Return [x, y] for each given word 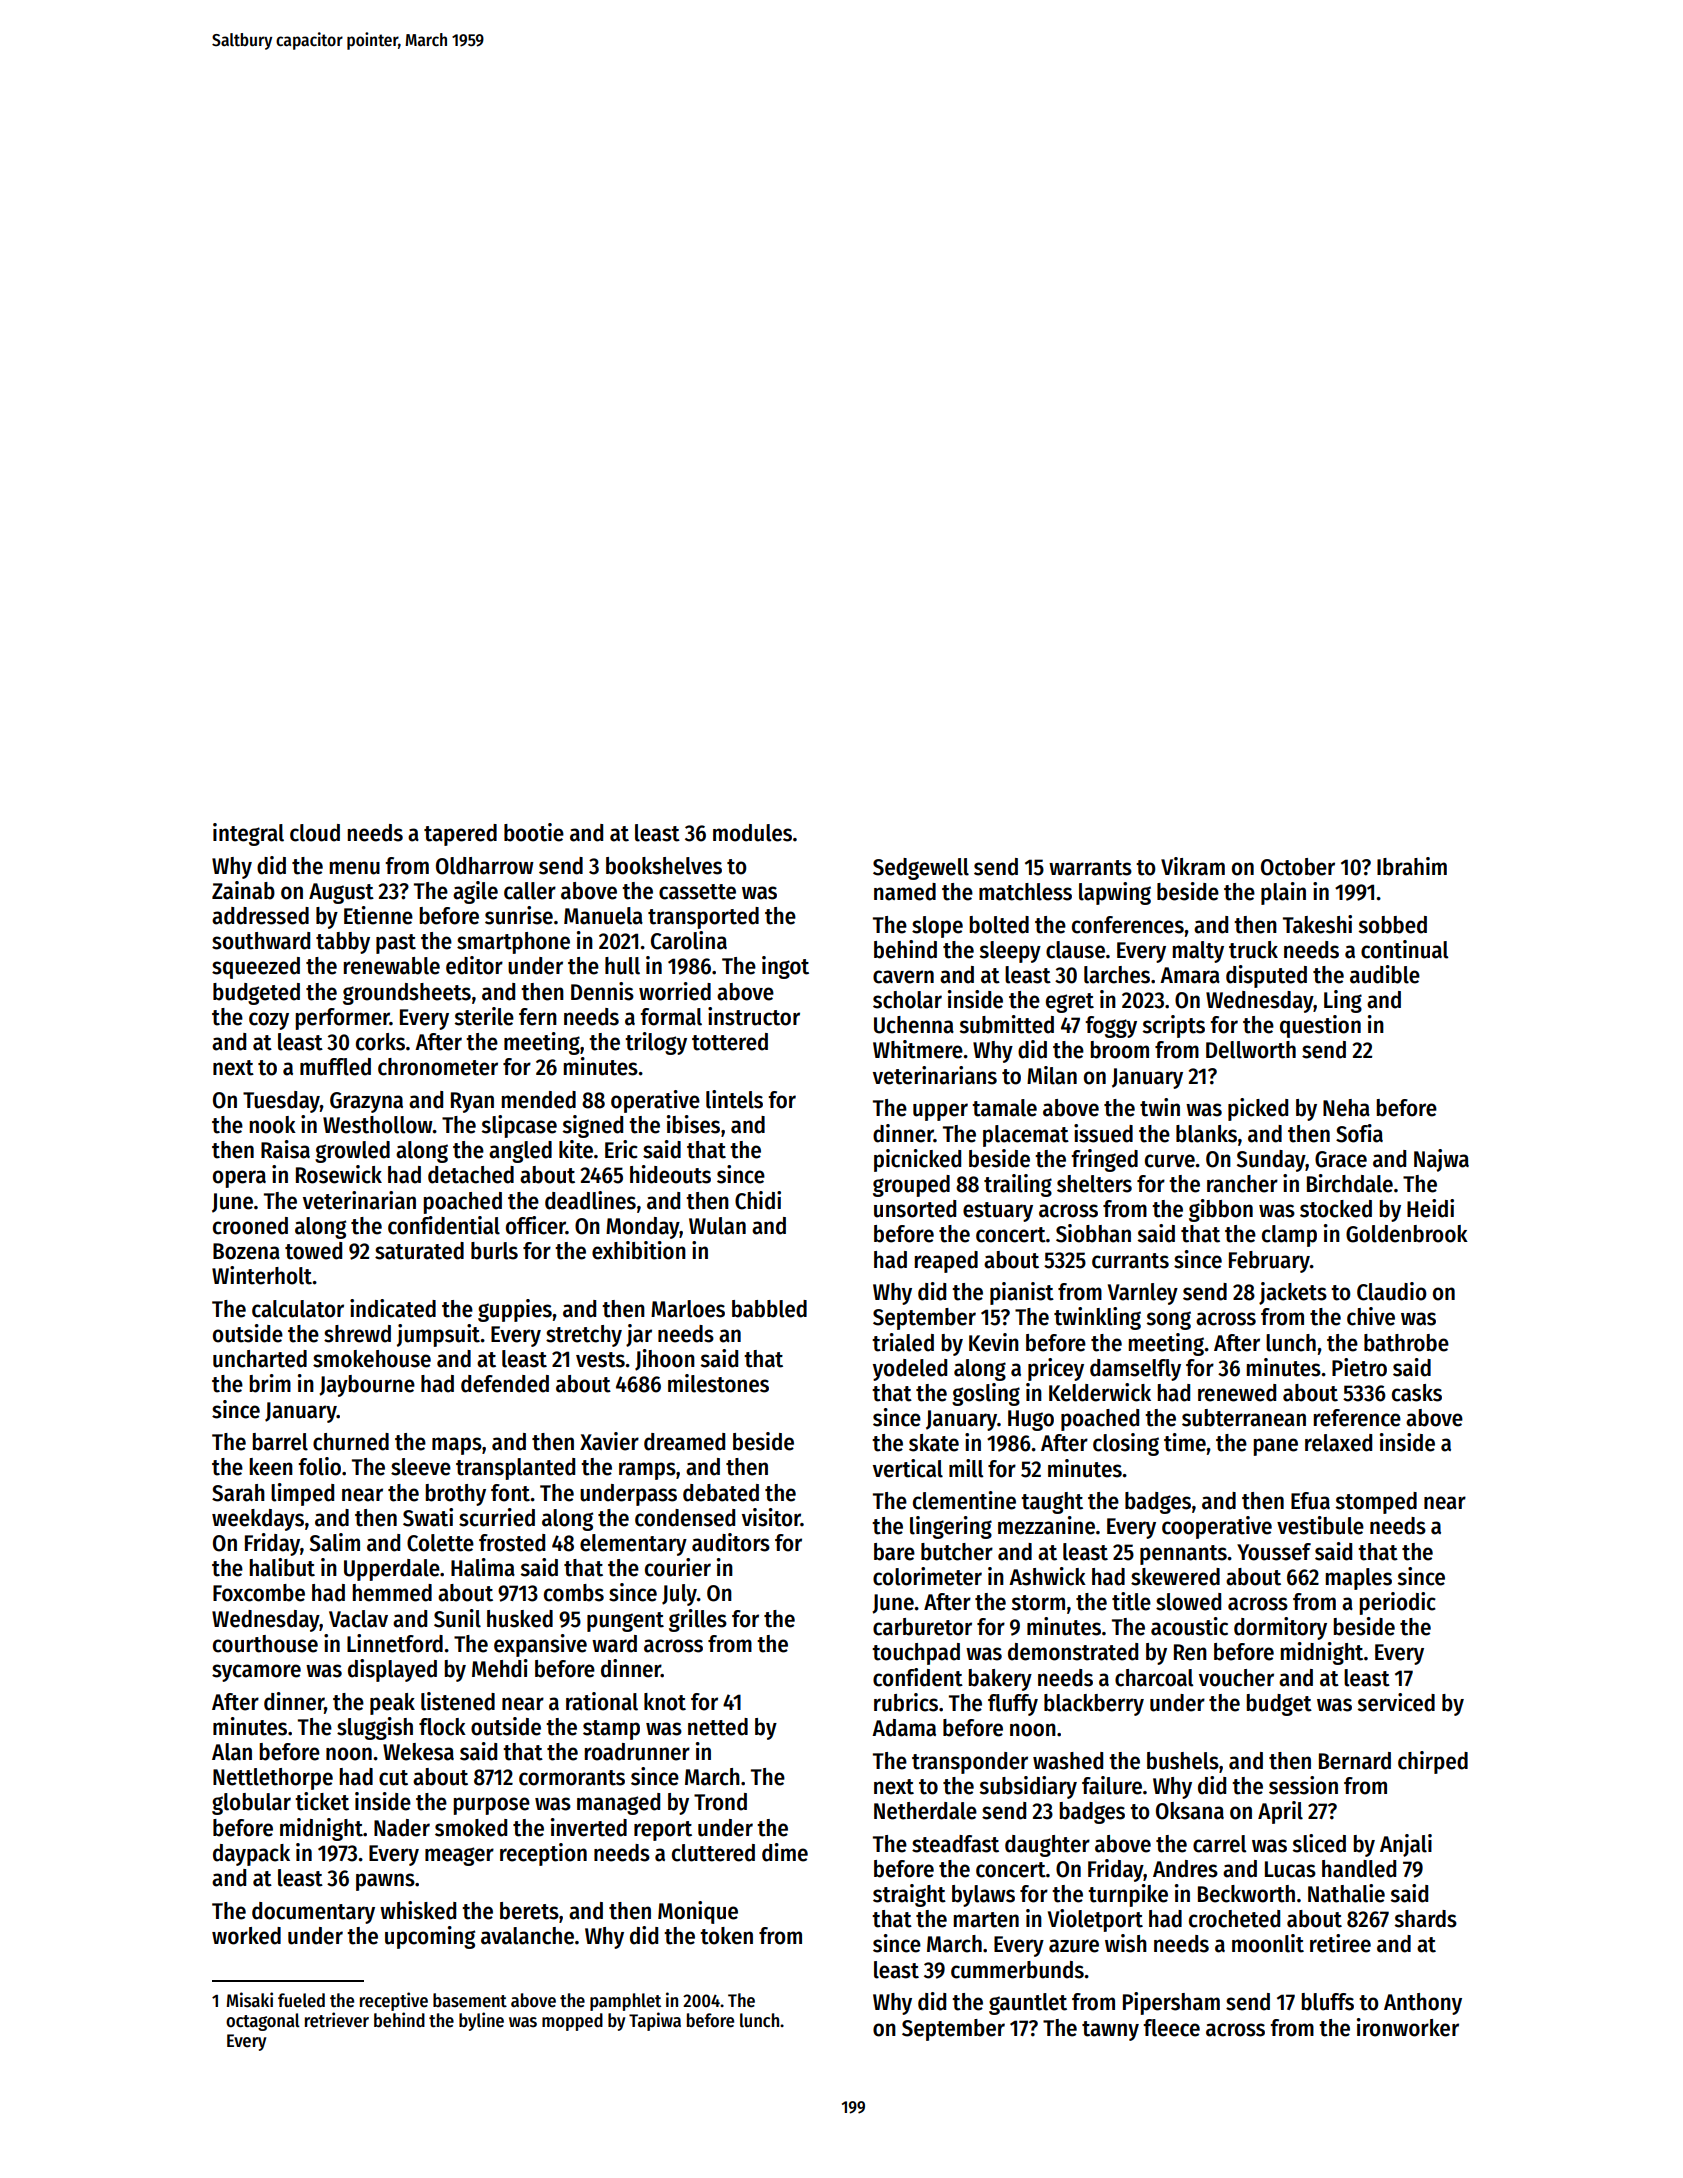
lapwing [1115, 893]
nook [272, 1125]
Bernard [1355, 1761]
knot [665, 1702]
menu [354, 868]
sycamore [256, 1673]
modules [752, 833]
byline [481, 2021]
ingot [785, 967]
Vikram [1193, 866]
